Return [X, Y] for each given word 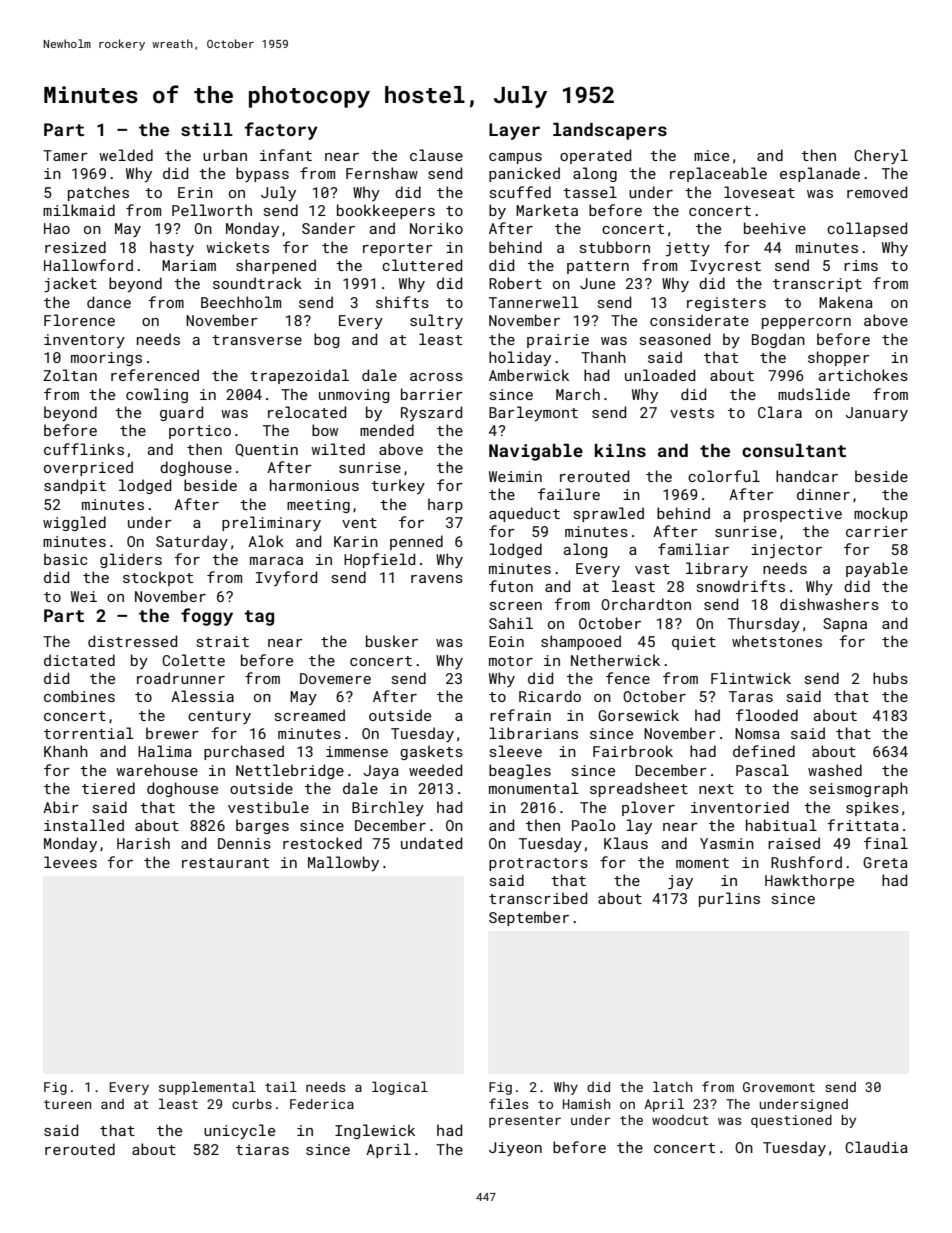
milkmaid [79, 210]
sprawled [609, 514]
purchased [244, 752]
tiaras [262, 1149]
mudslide [814, 394]
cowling [157, 395]
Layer [514, 131]
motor [511, 661]
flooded [767, 715]
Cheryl [881, 156]
